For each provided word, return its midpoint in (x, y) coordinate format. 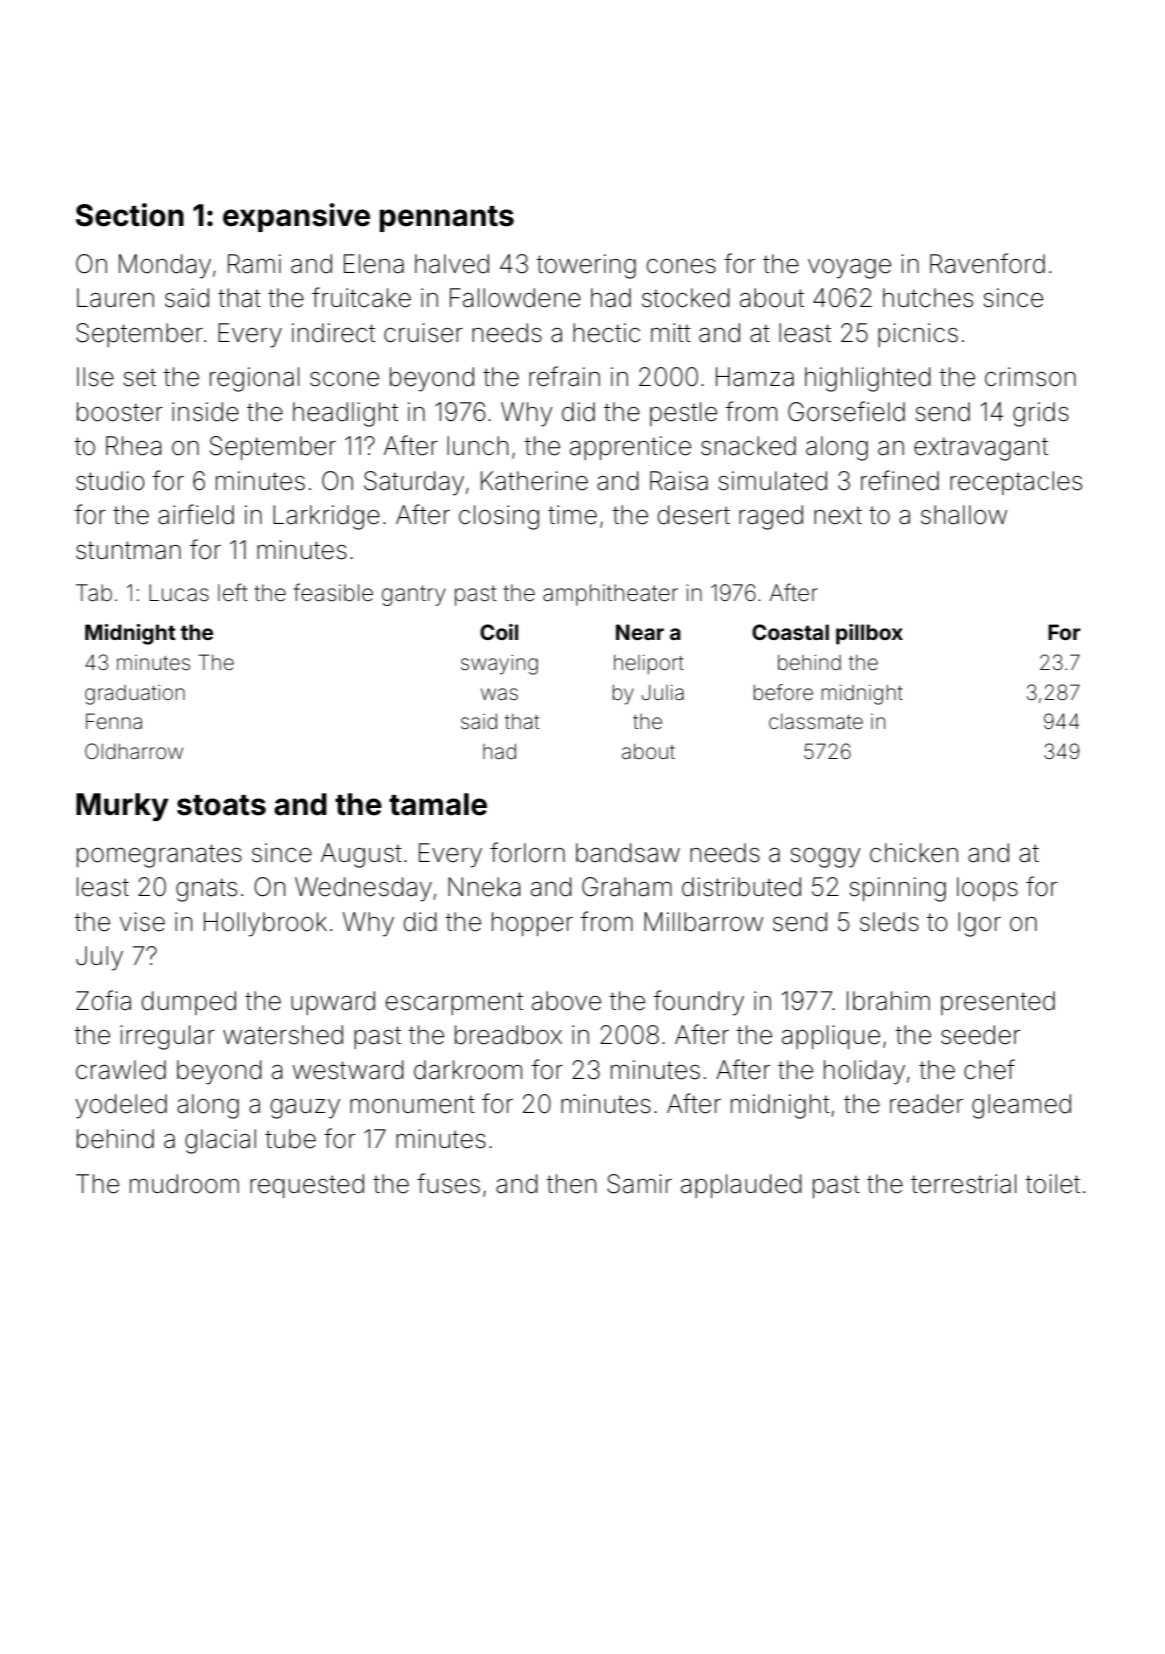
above (566, 1001)
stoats (221, 805)
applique (831, 1037)
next (838, 515)
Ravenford (987, 263)
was (499, 694)
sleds (889, 922)
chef (989, 1069)
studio (110, 481)
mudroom (184, 1184)
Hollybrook (265, 924)
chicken (914, 853)
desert (694, 515)
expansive (296, 217)
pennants (447, 219)
